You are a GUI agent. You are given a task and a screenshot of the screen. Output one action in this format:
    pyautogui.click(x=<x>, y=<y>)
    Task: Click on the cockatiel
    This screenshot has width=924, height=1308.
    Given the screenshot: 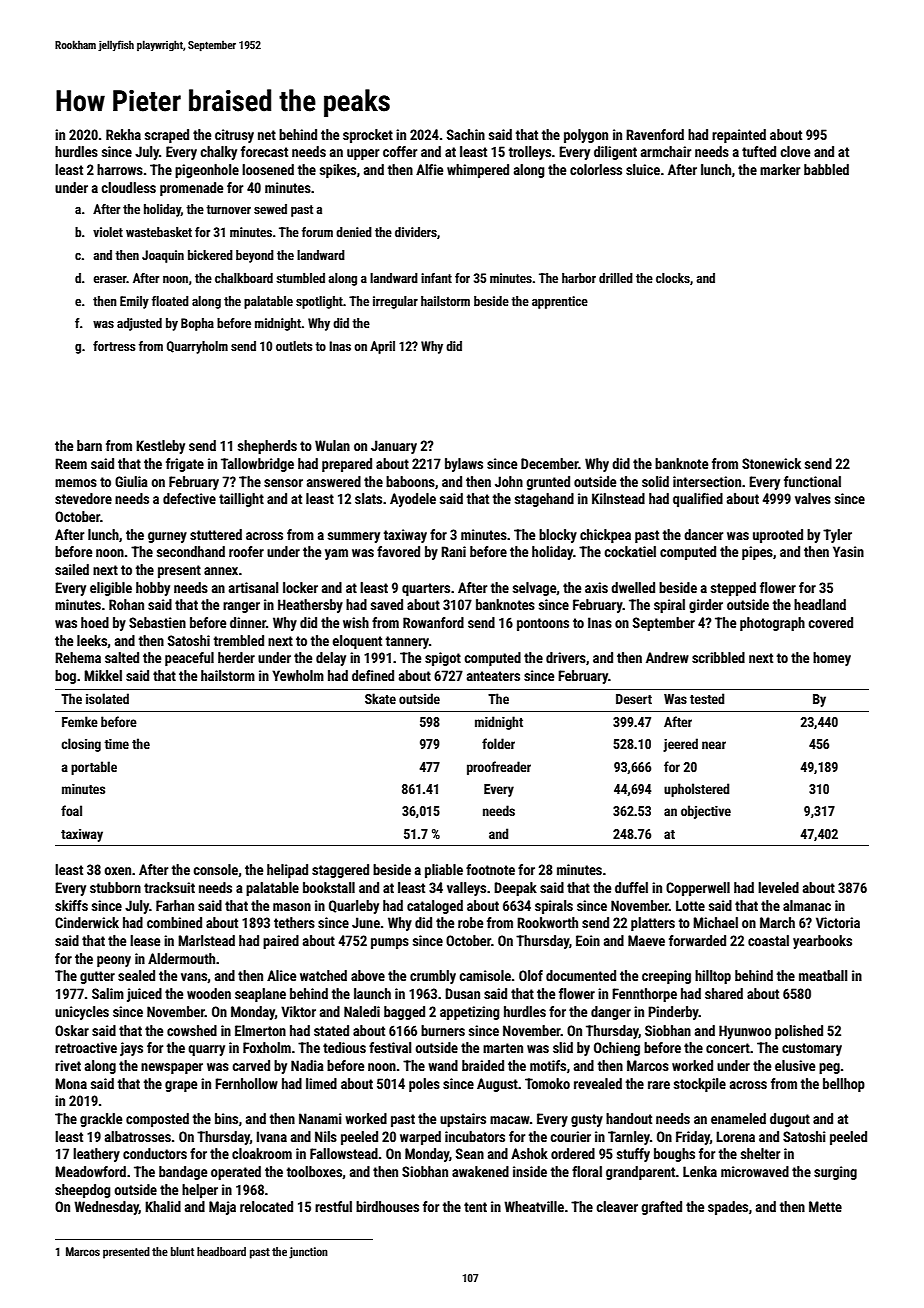 What is the action you would take?
    pyautogui.click(x=630, y=551)
